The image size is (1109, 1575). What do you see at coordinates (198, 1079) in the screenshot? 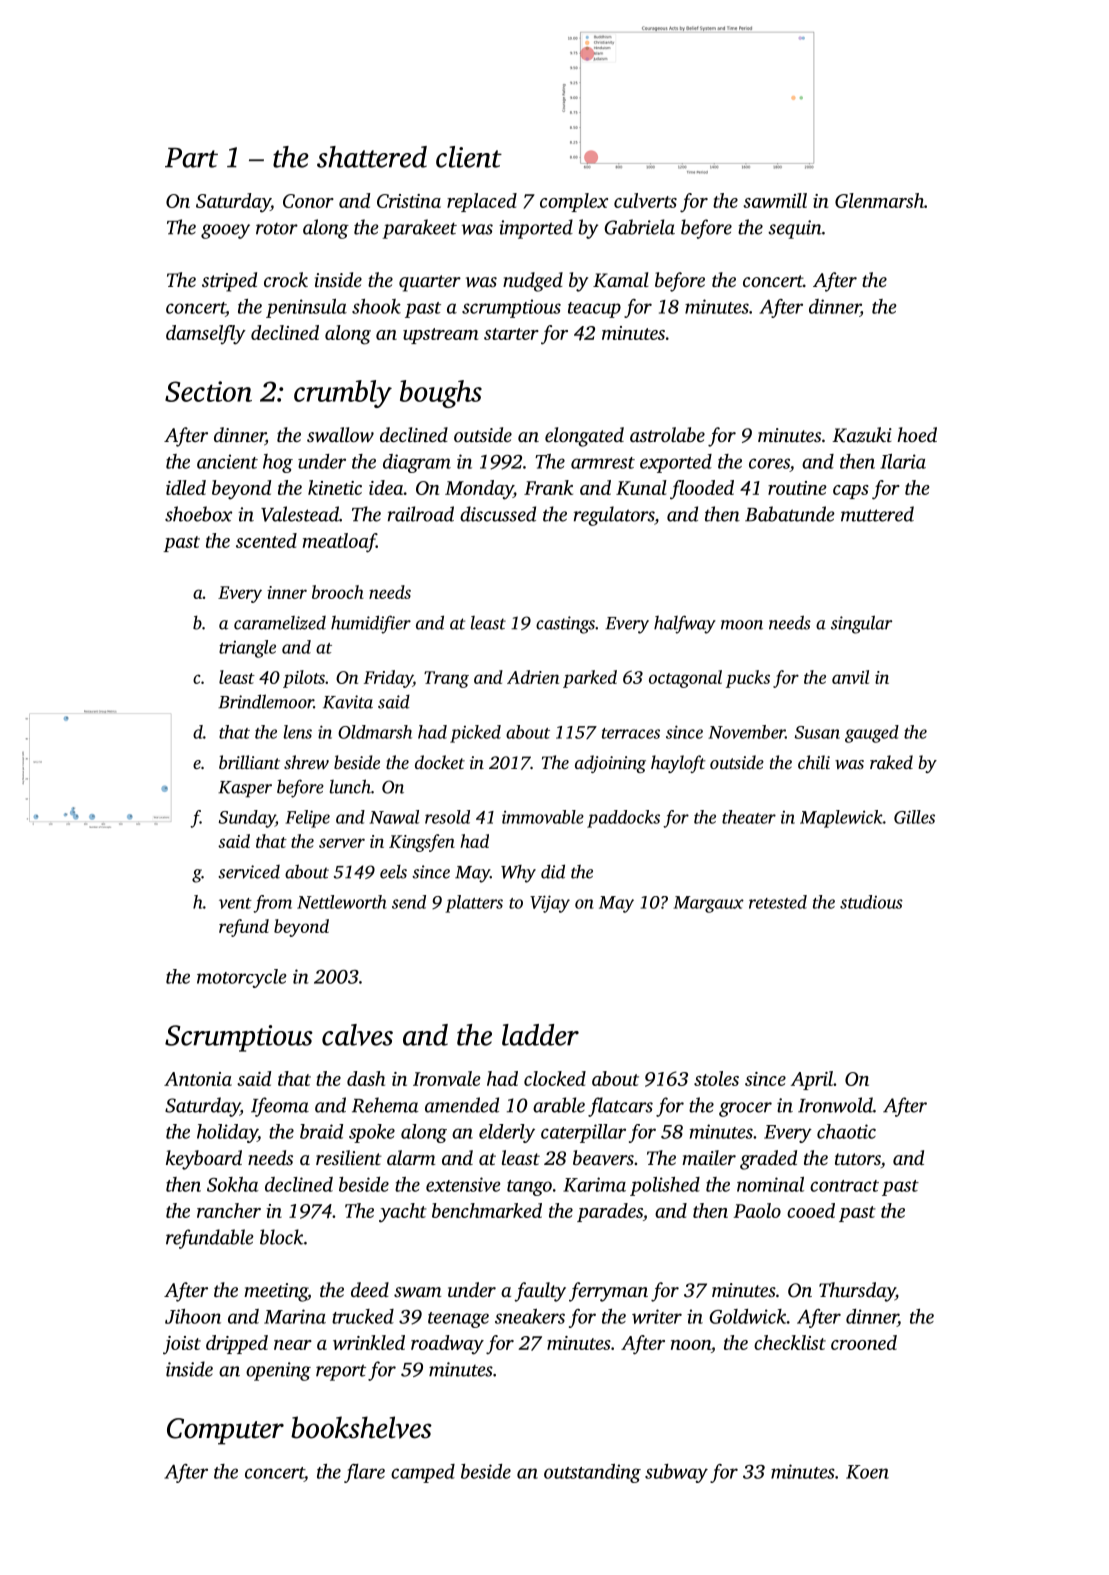
I see `Antonia` at bounding box center [198, 1079].
